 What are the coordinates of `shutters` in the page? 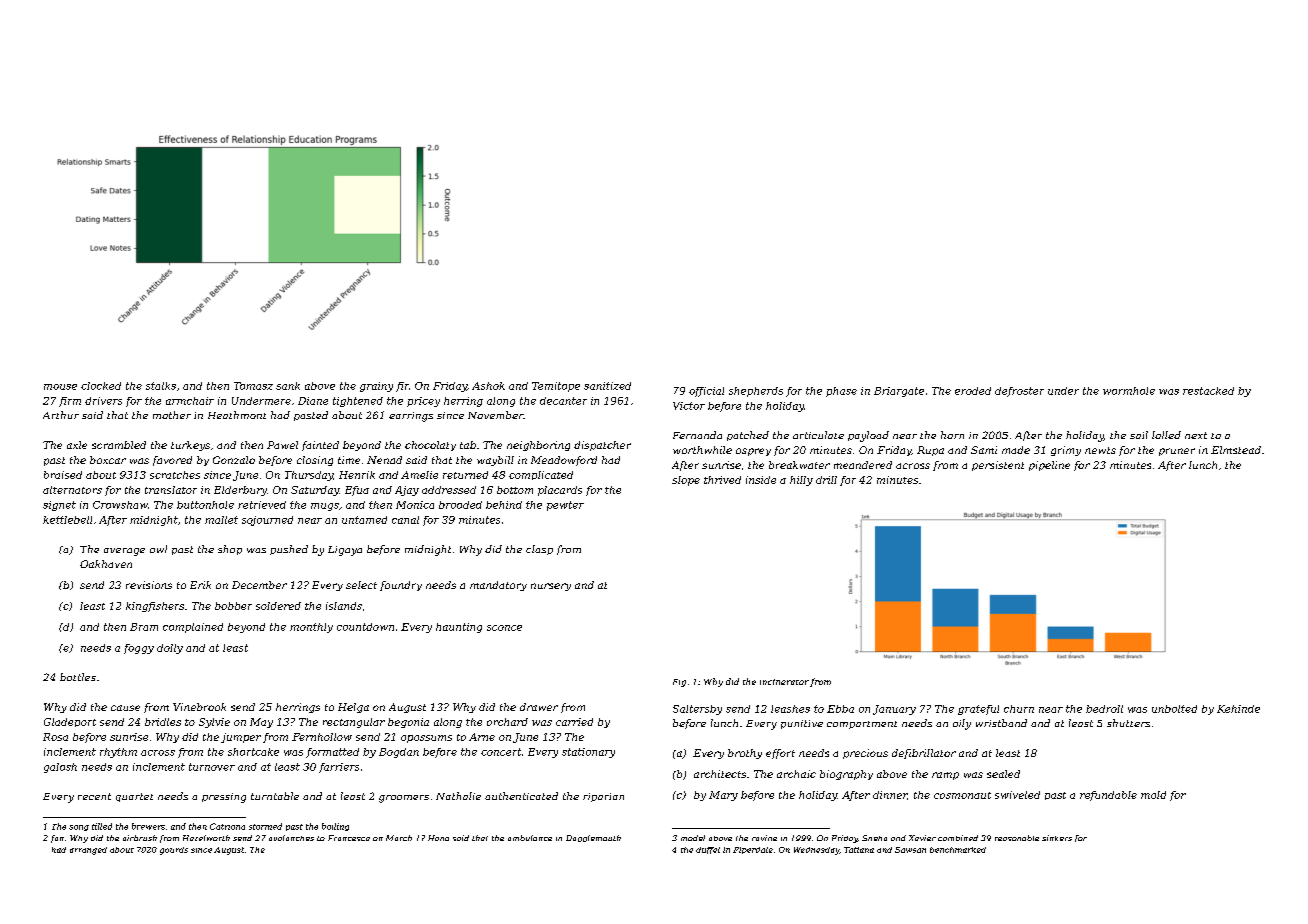 It's located at (1128, 723).
